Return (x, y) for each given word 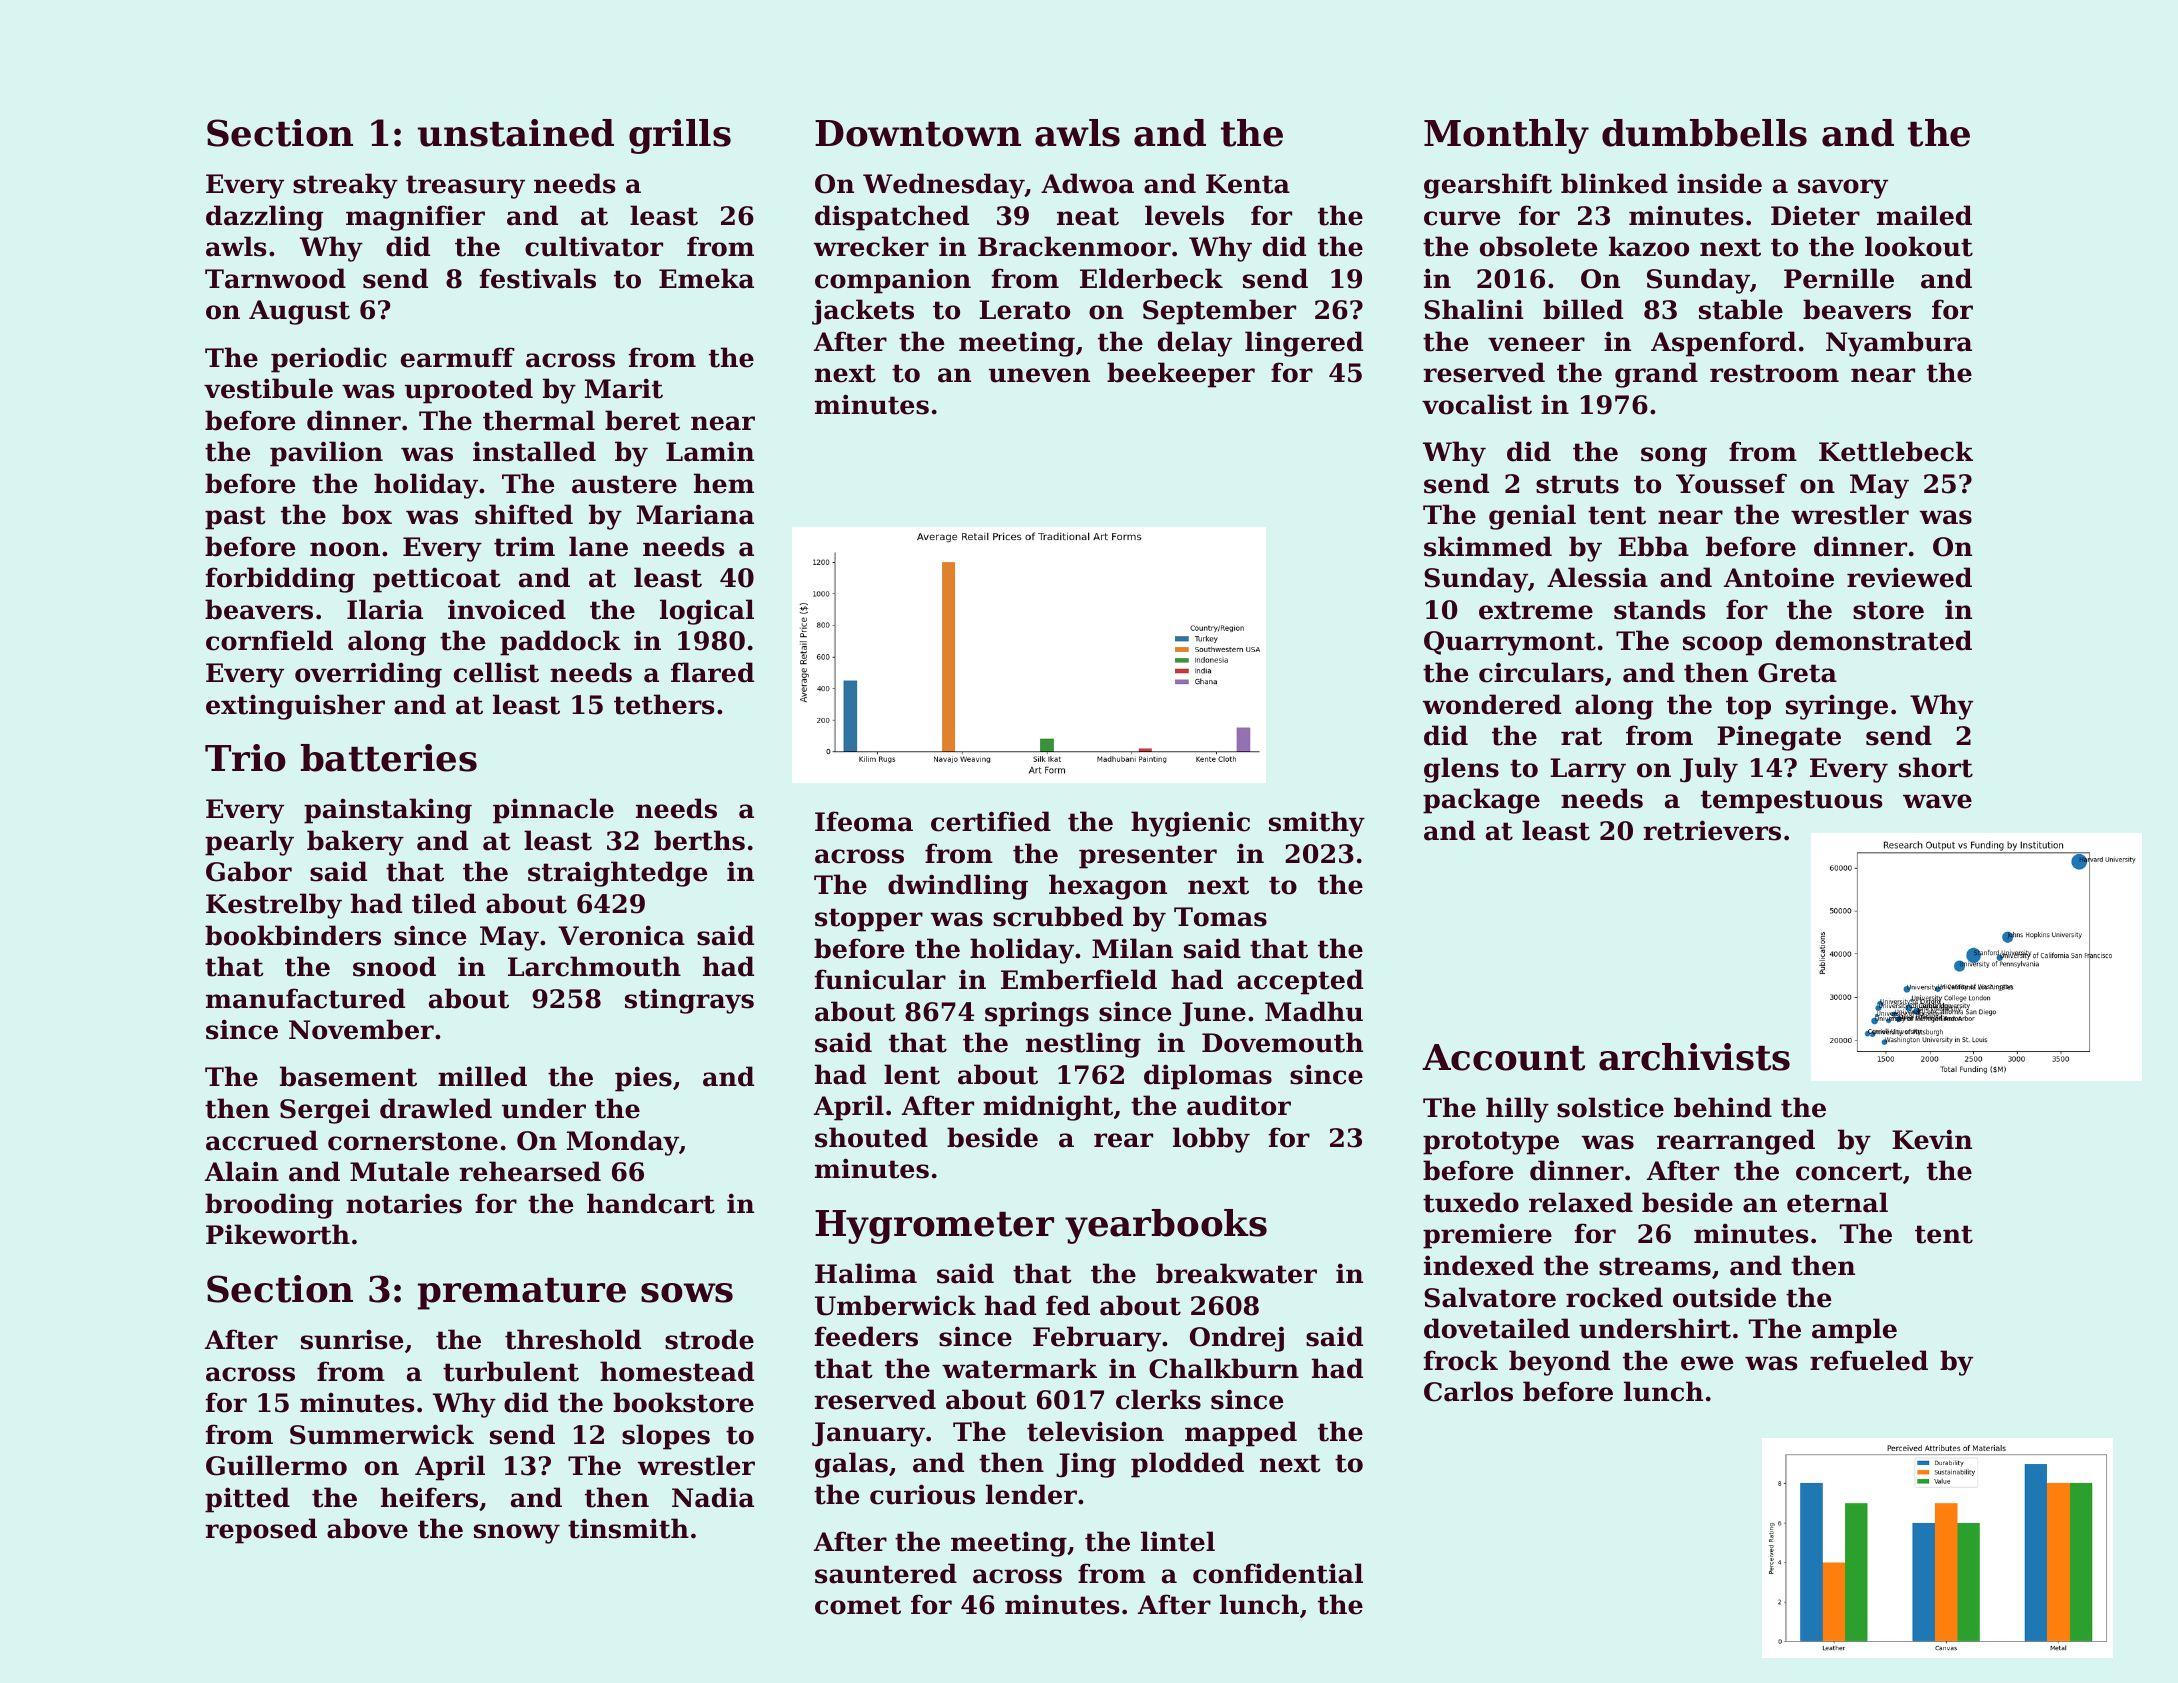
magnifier (415, 218)
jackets (863, 312)
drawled (436, 1108)
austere (624, 484)
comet (858, 1605)
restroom (1774, 373)
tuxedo (1471, 1202)
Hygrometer (934, 1227)
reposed (261, 1531)
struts (1577, 484)
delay (1195, 344)
